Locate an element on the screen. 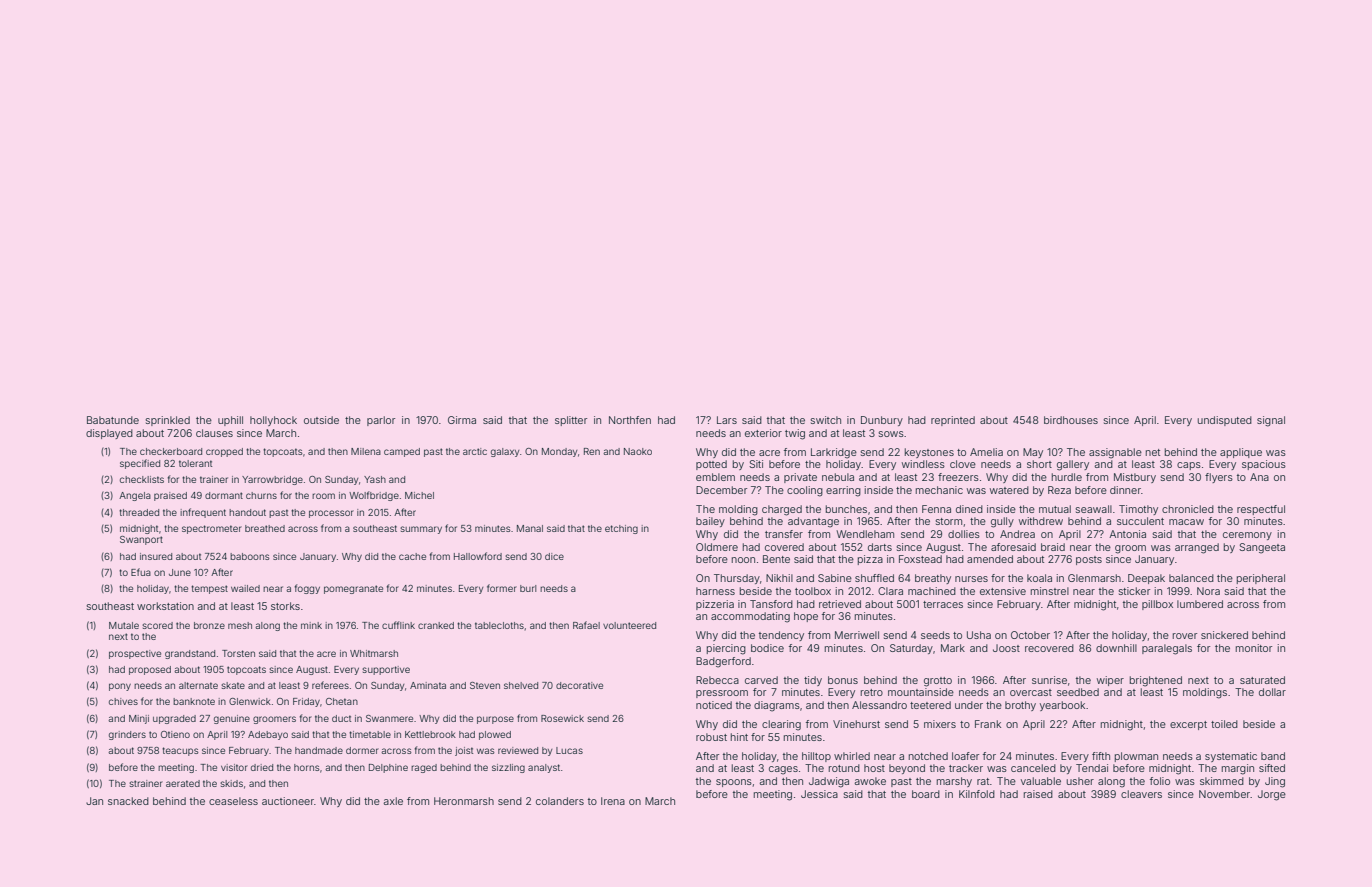 The width and height of the screenshot is (1372, 887). pizza is located at coordinates (870, 560).
